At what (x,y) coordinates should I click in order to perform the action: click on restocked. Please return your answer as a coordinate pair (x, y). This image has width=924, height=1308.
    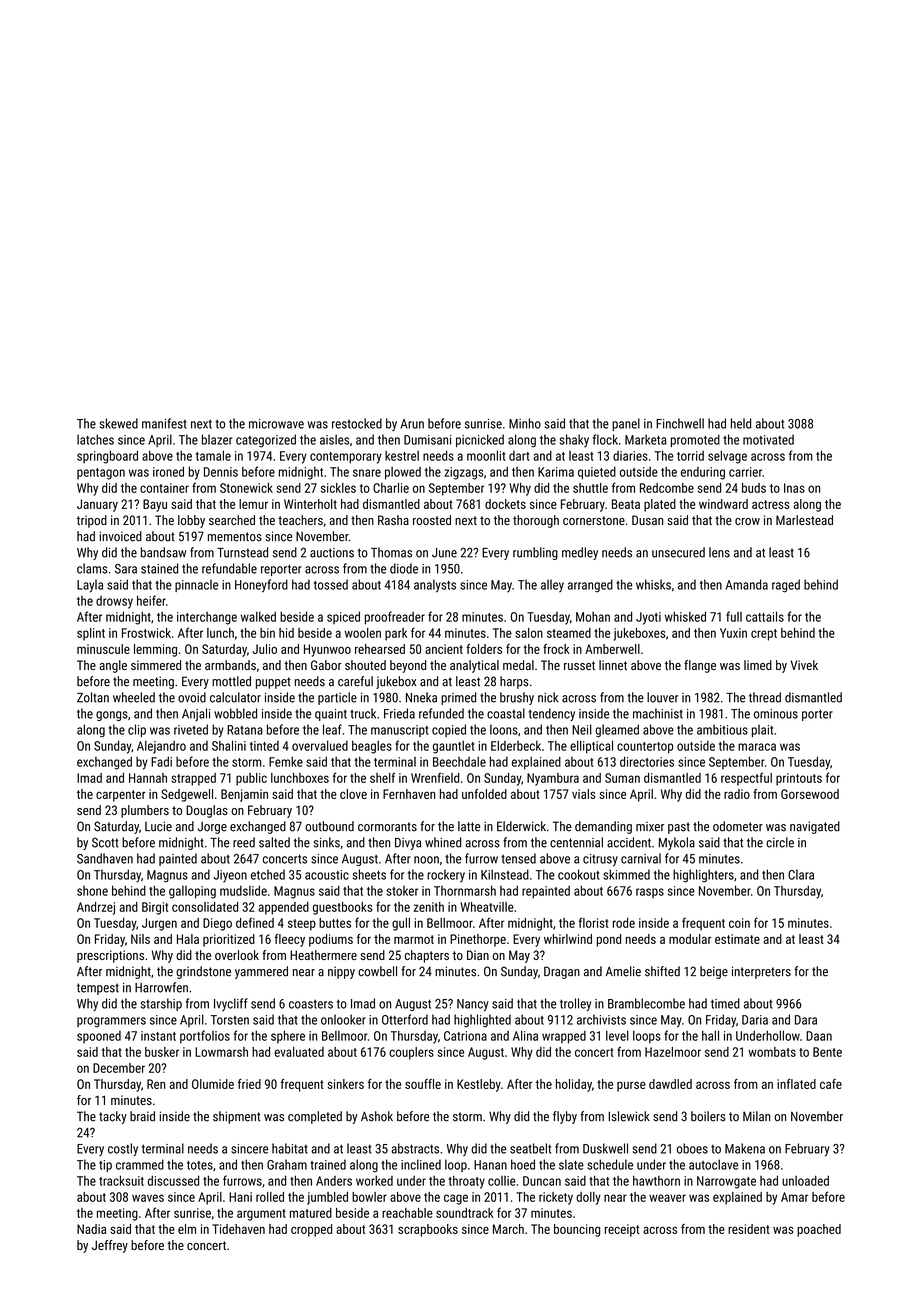
    Looking at the image, I should click on (357, 423).
